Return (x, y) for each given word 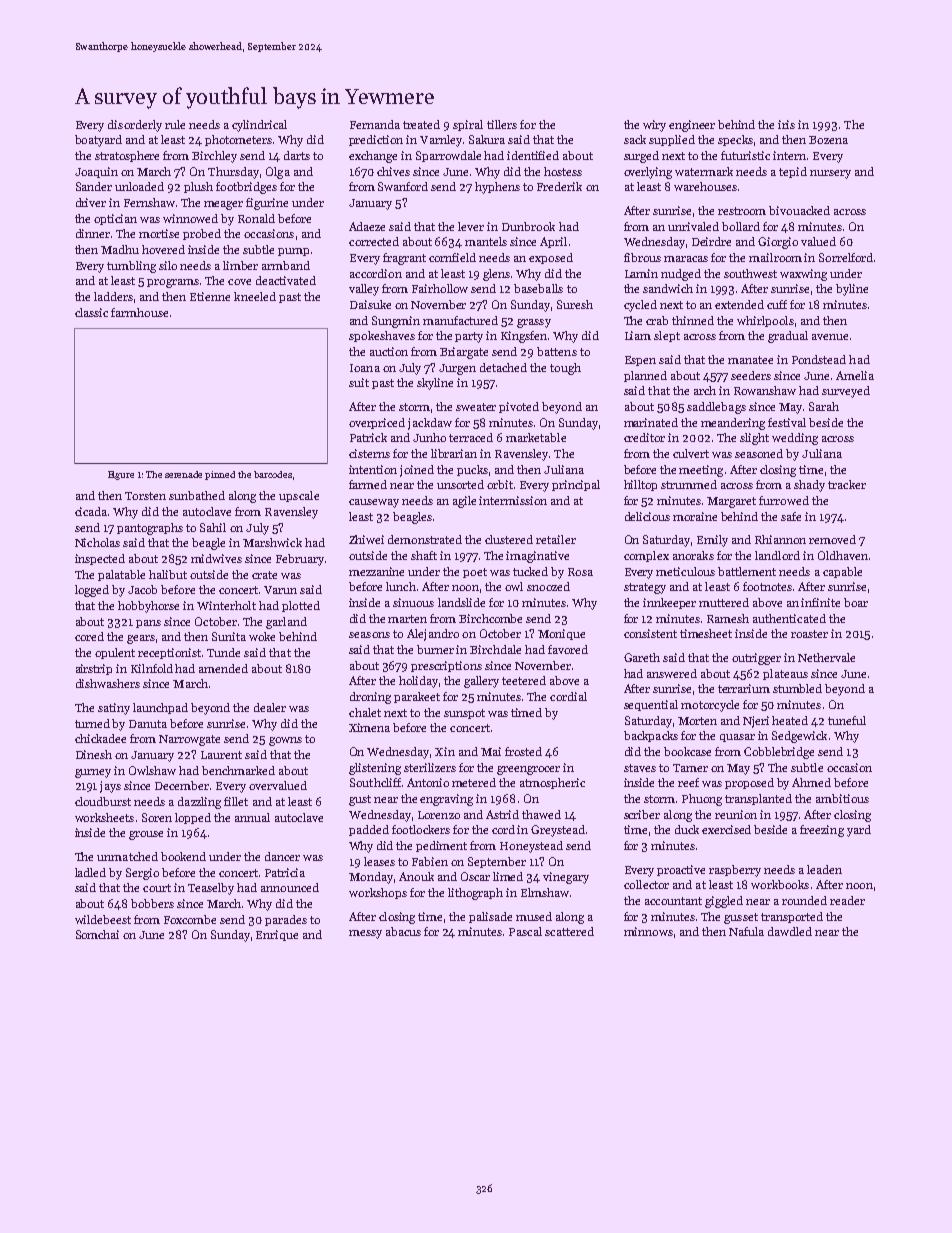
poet (475, 573)
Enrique (277, 935)
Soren (157, 817)
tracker (847, 484)
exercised (726, 829)
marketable (536, 437)
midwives (216, 558)
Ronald (256, 218)
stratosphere (127, 156)
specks (735, 140)
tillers (502, 124)
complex (646, 556)
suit (359, 382)
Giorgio (778, 243)
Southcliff (375, 782)
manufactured (460, 320)
